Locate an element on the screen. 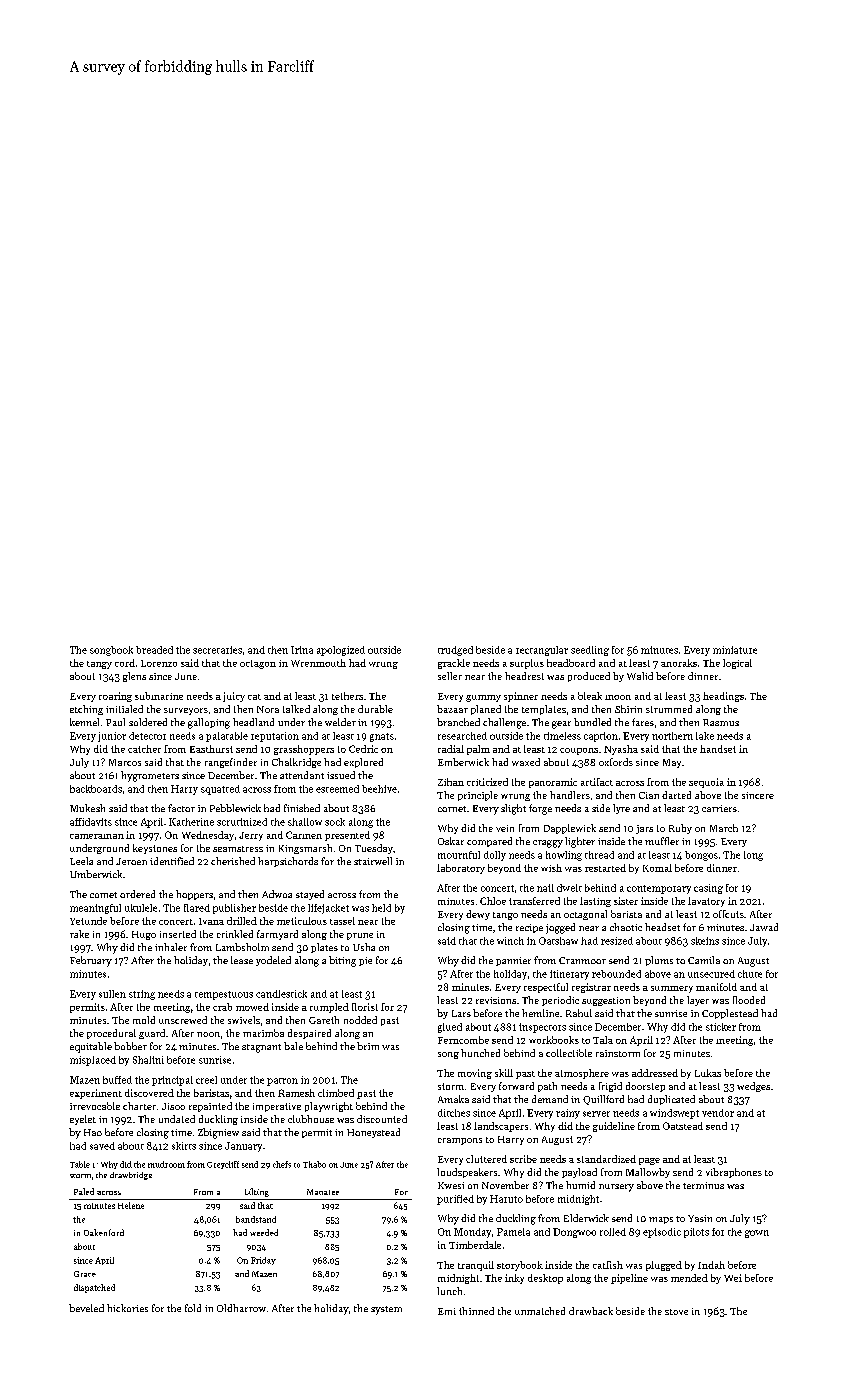  cornet is located at coordinates (452, 809).
